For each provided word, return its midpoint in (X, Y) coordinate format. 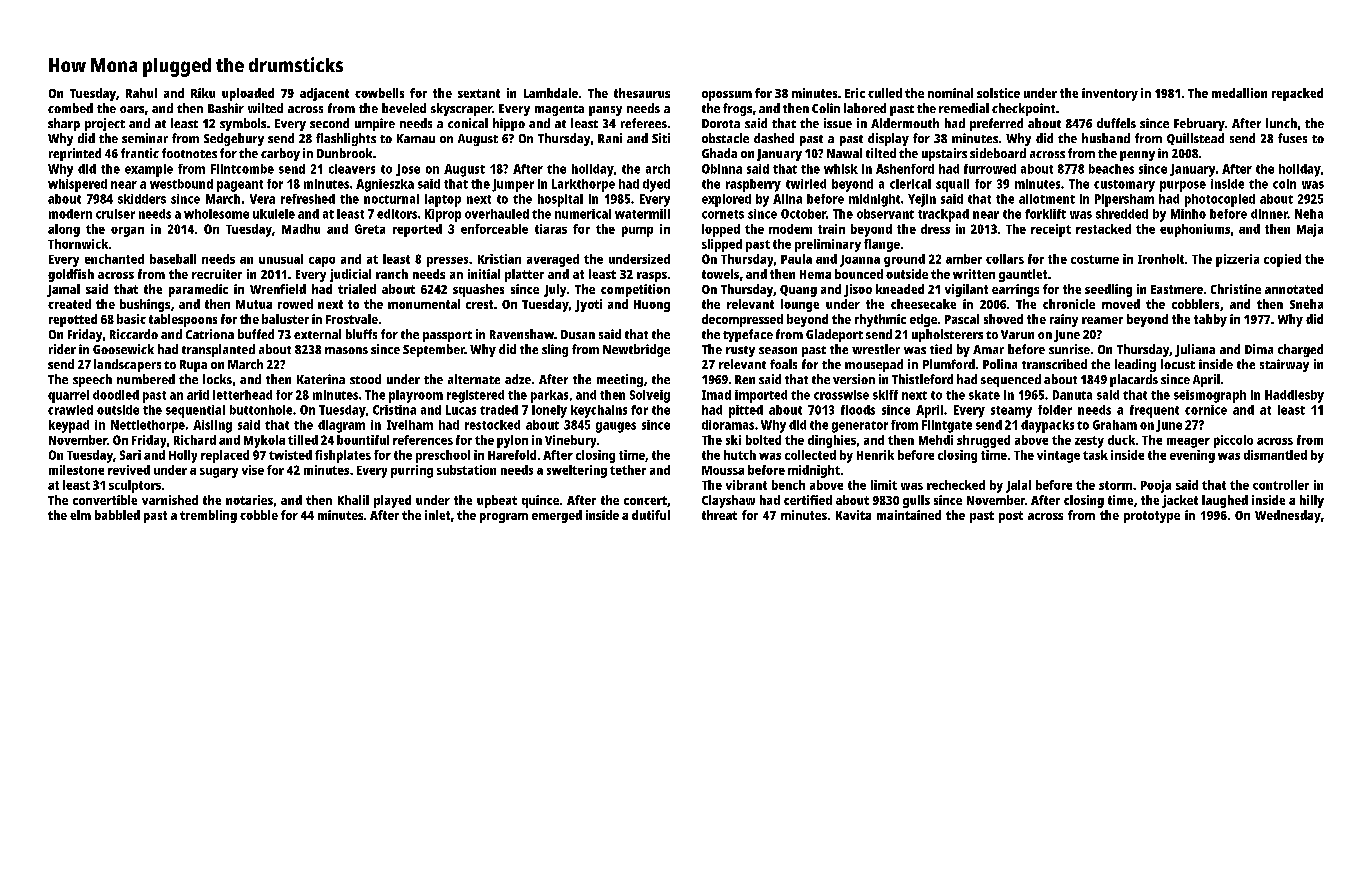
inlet (437, 515)
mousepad (874, 365)
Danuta (1072, 395)
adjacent (324, 94)
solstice (998, 93)
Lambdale (551, 93)
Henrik (875, 455)
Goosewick (123, 349)
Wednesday (1288, 516)
